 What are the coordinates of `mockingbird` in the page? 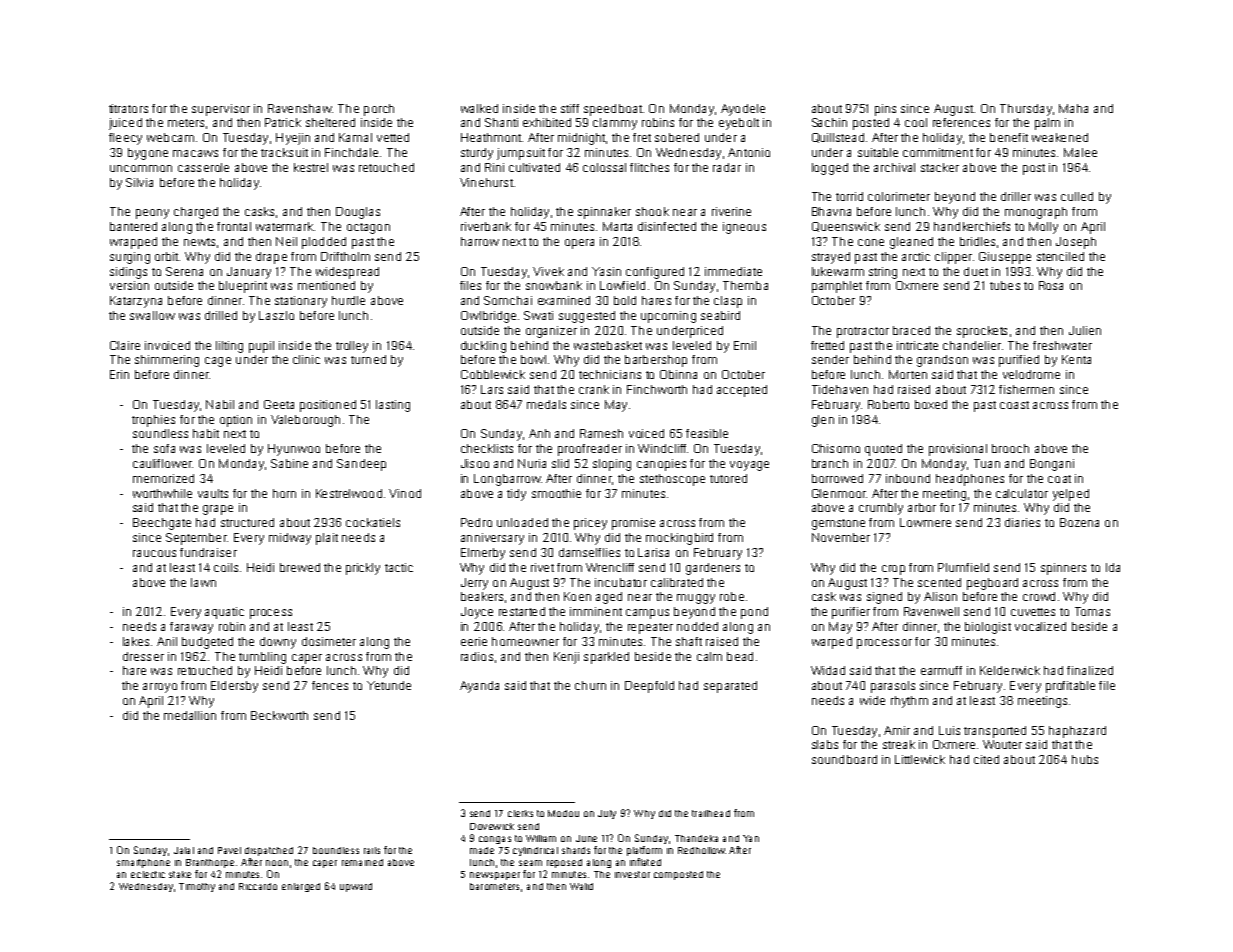 It's located at (679, 539).
